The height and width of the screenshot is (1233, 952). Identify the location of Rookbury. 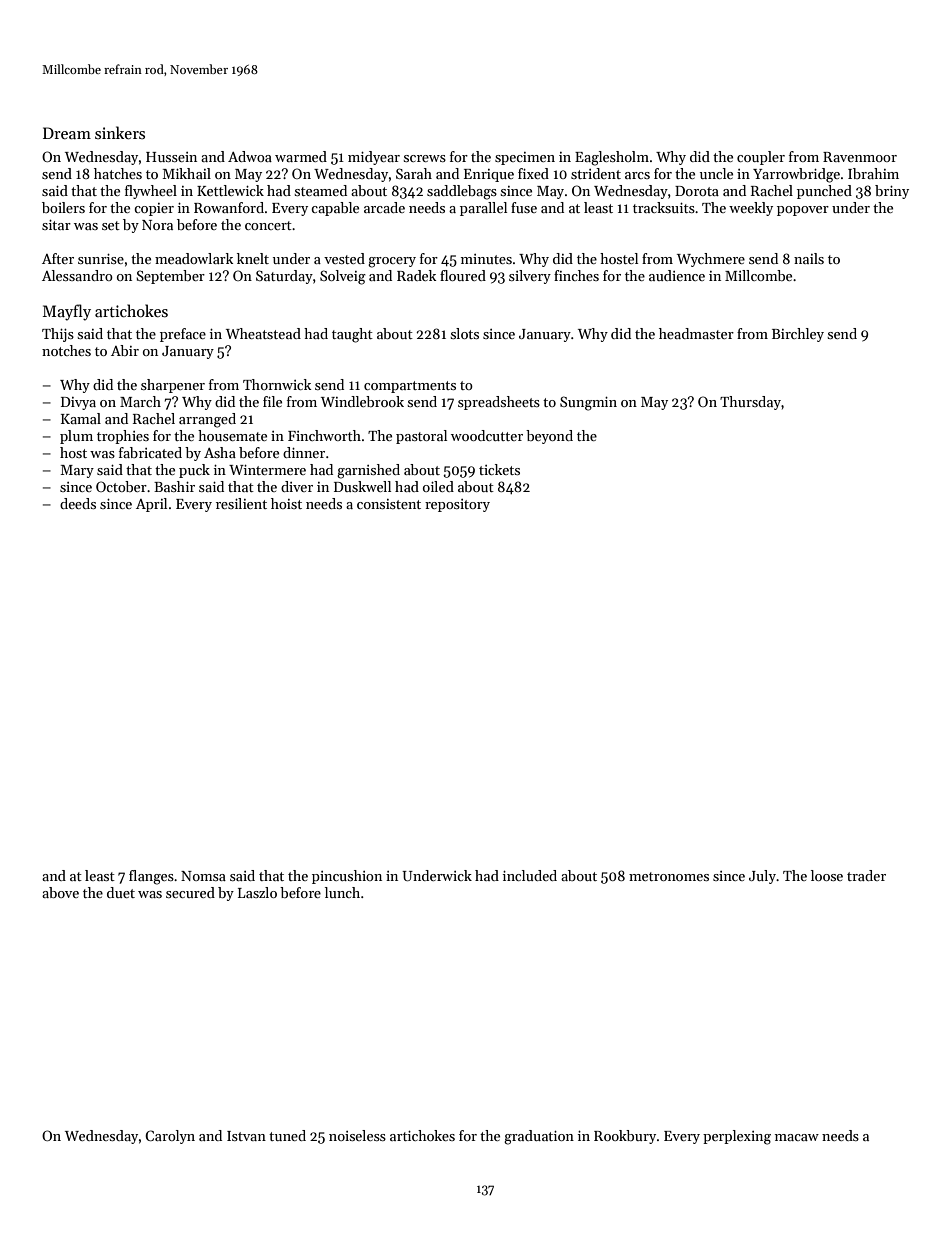
(625, 1137).
